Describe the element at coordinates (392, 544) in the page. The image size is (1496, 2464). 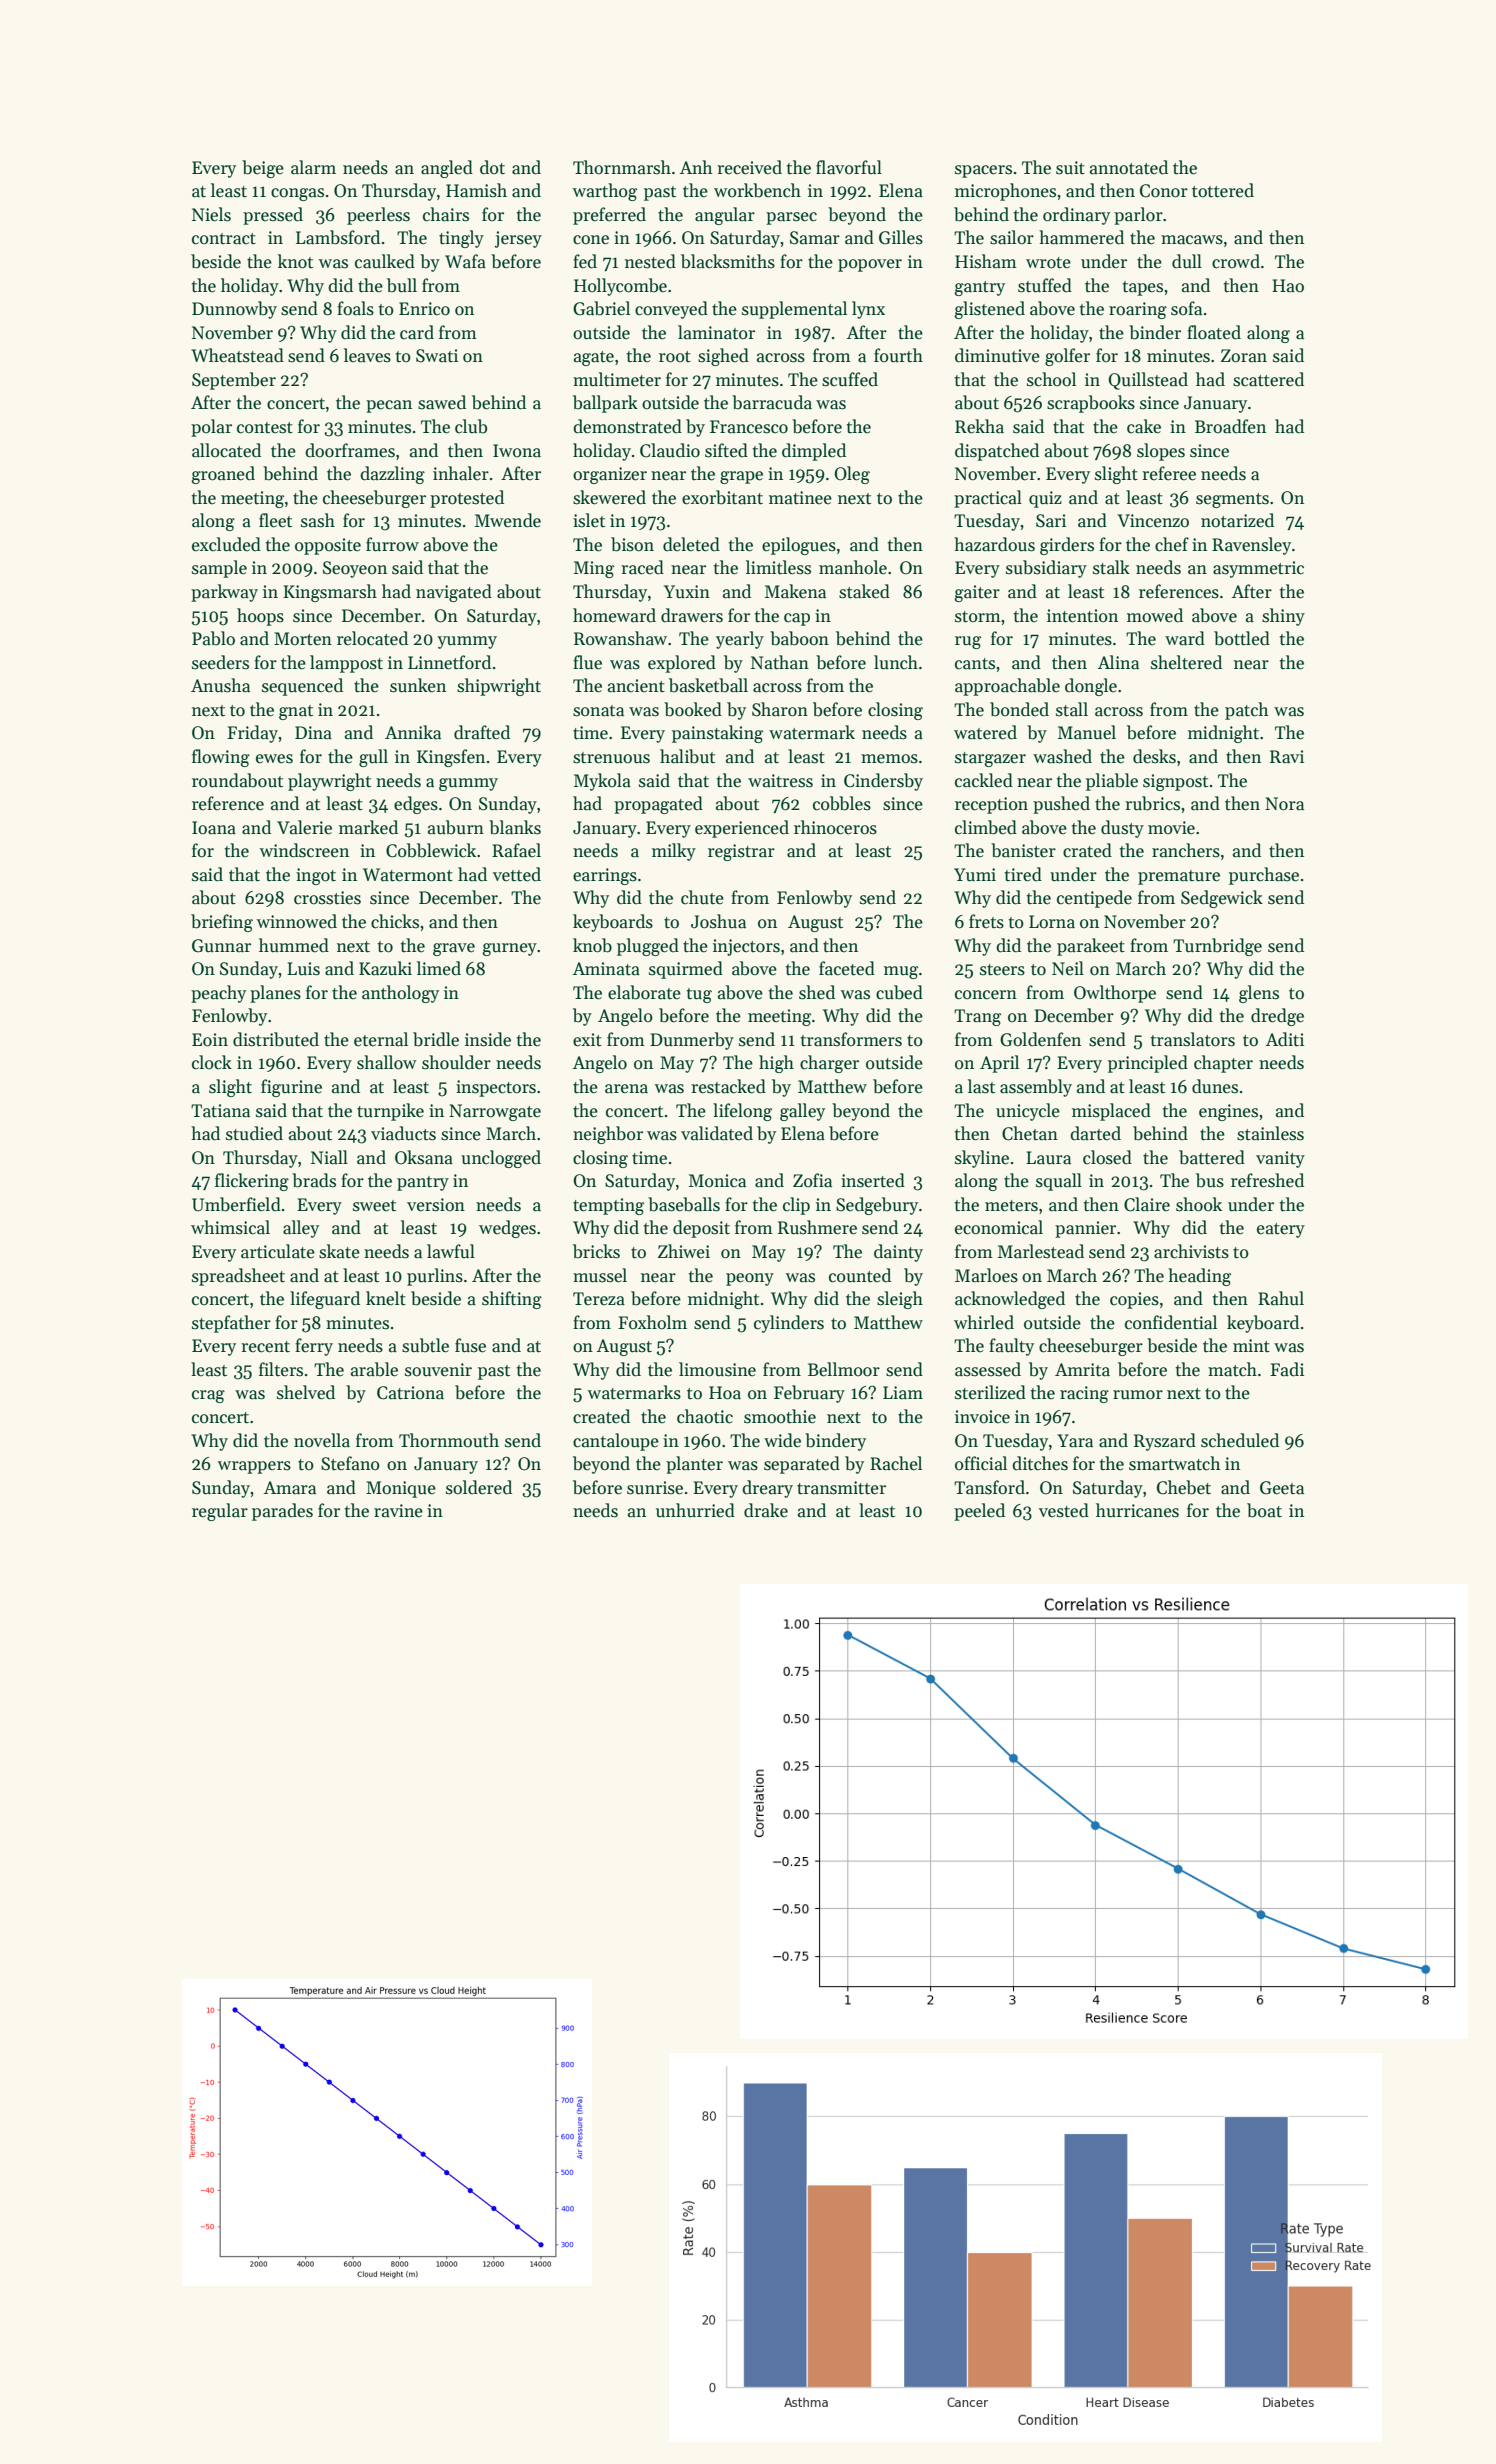
I see `furrow` at that location.
